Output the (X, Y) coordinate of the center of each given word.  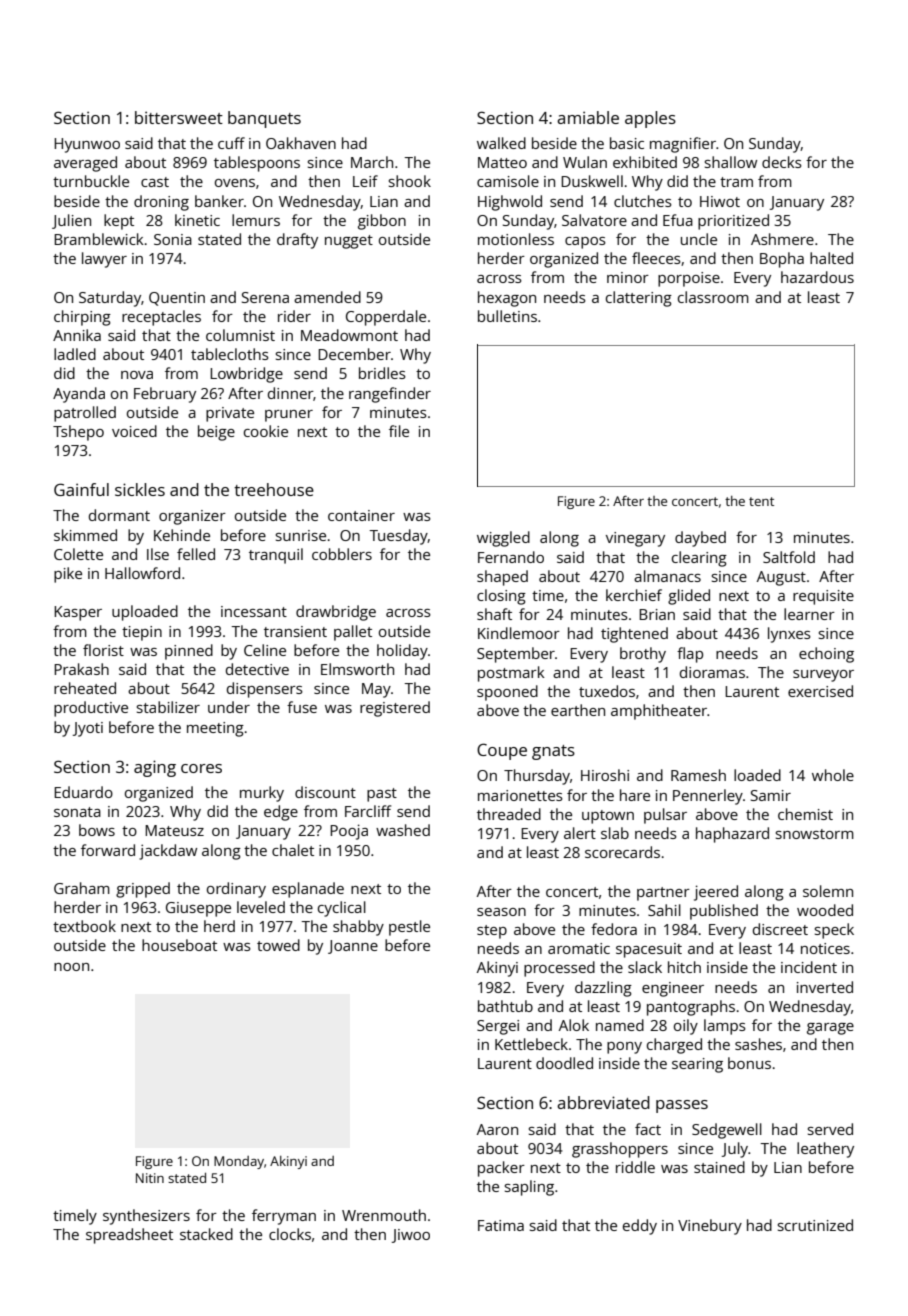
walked (501, 143)
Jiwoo (411, 1236)
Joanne (353, 947)
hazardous (817, 277)
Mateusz (174, 830)
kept (119, 222)
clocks (290, 1234)
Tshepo (78, 433)
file (399, 431)
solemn (828, 891)
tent (761, 501)
